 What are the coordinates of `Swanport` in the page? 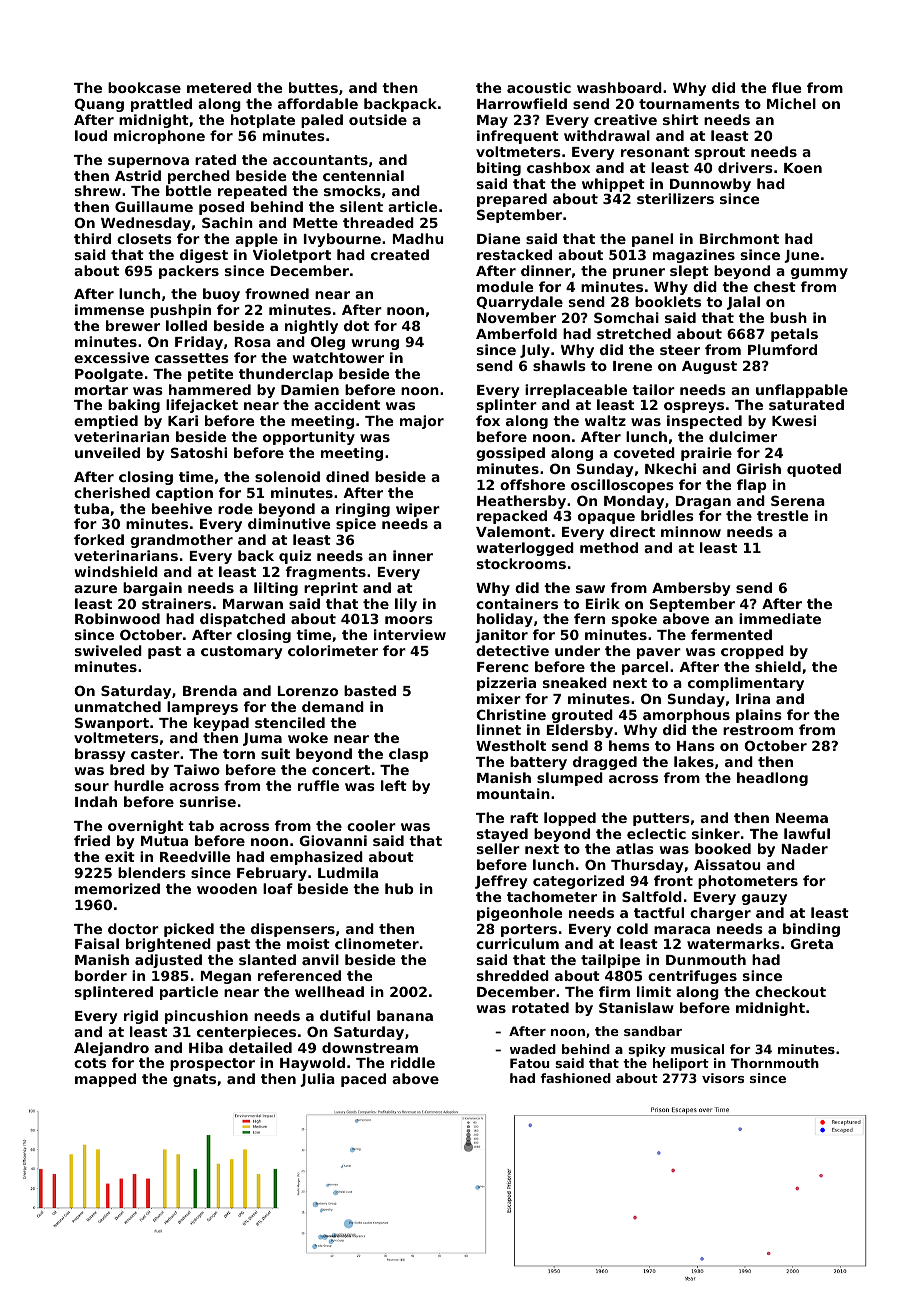 It's located at (112, 724).
